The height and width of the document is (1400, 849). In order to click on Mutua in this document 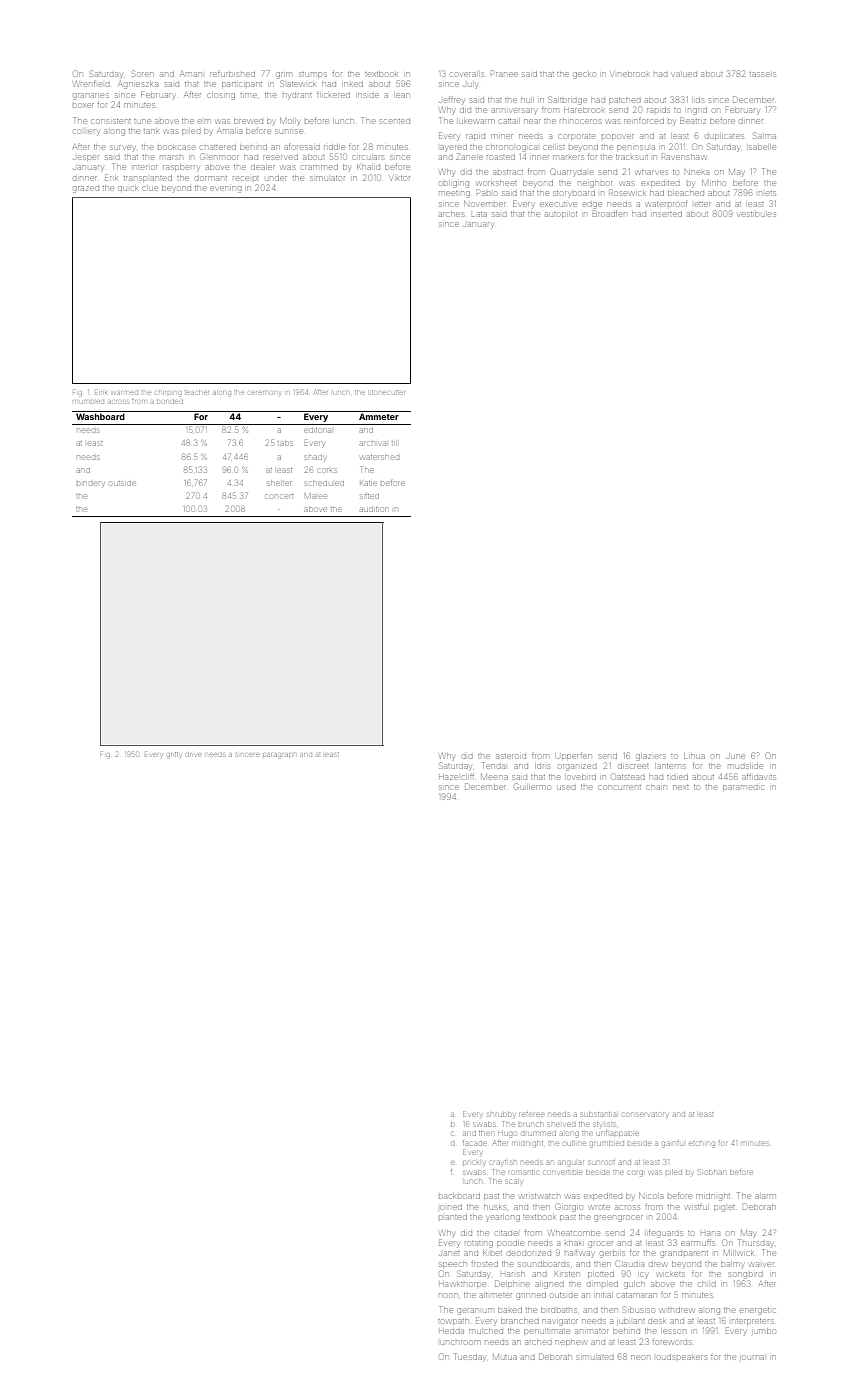, I will do `click(505, 1357)`.
